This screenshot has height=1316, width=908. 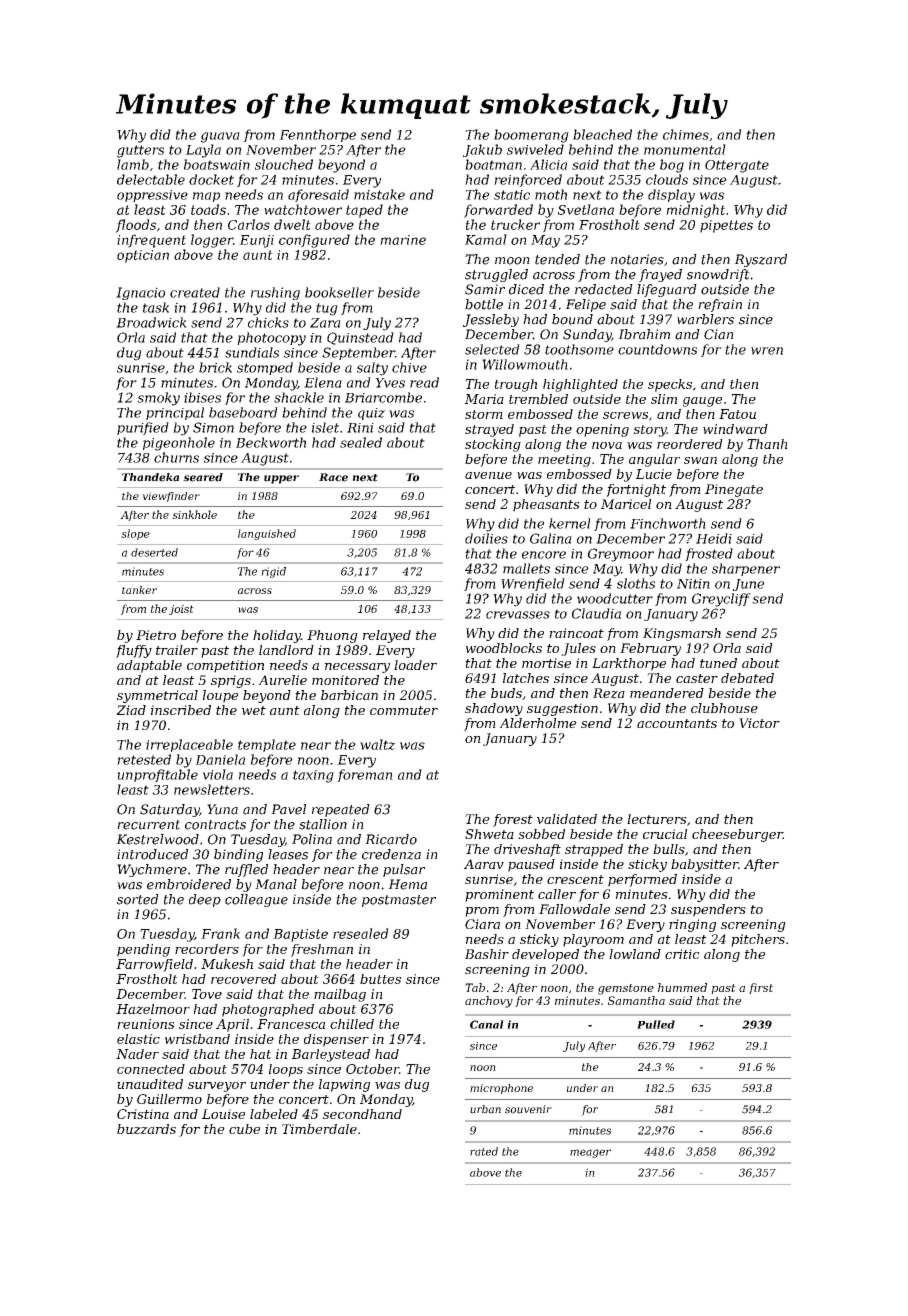 I want to click on buttes, so click(x=380, y=979).
